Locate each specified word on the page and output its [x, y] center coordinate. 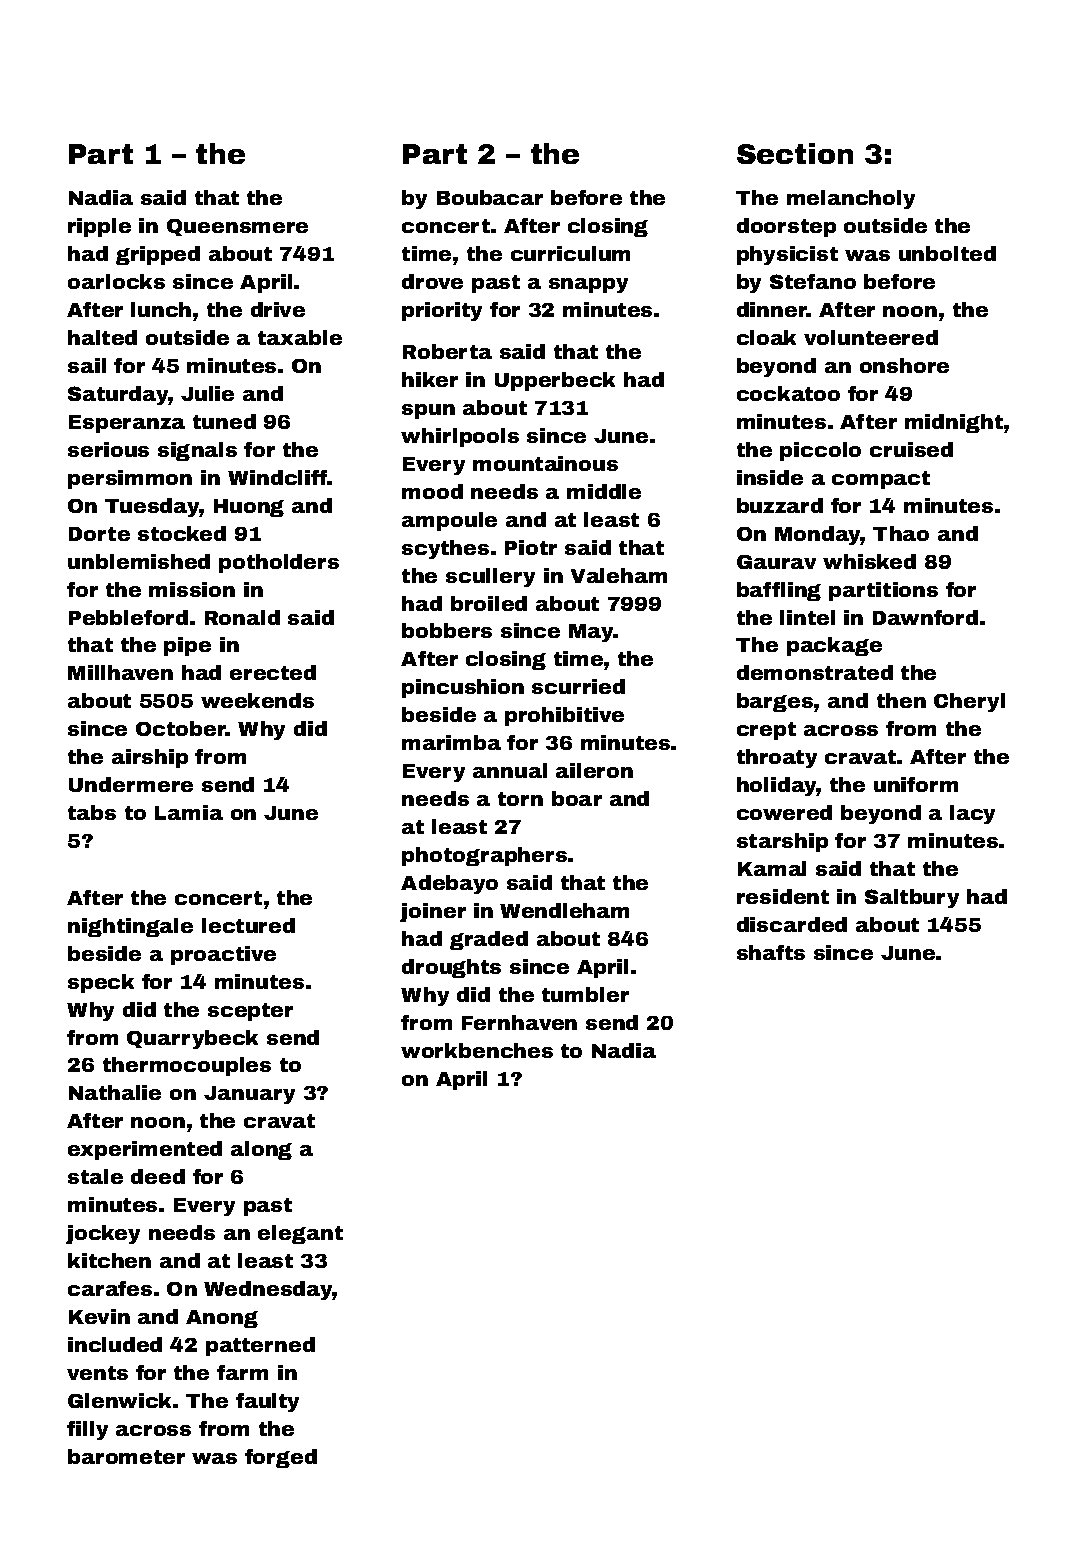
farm [242, 1372]
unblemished [139, 561]
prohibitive [564, 716]
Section [795, 153]
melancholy [851, 199]
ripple [99, 227]
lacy [972, 814]
